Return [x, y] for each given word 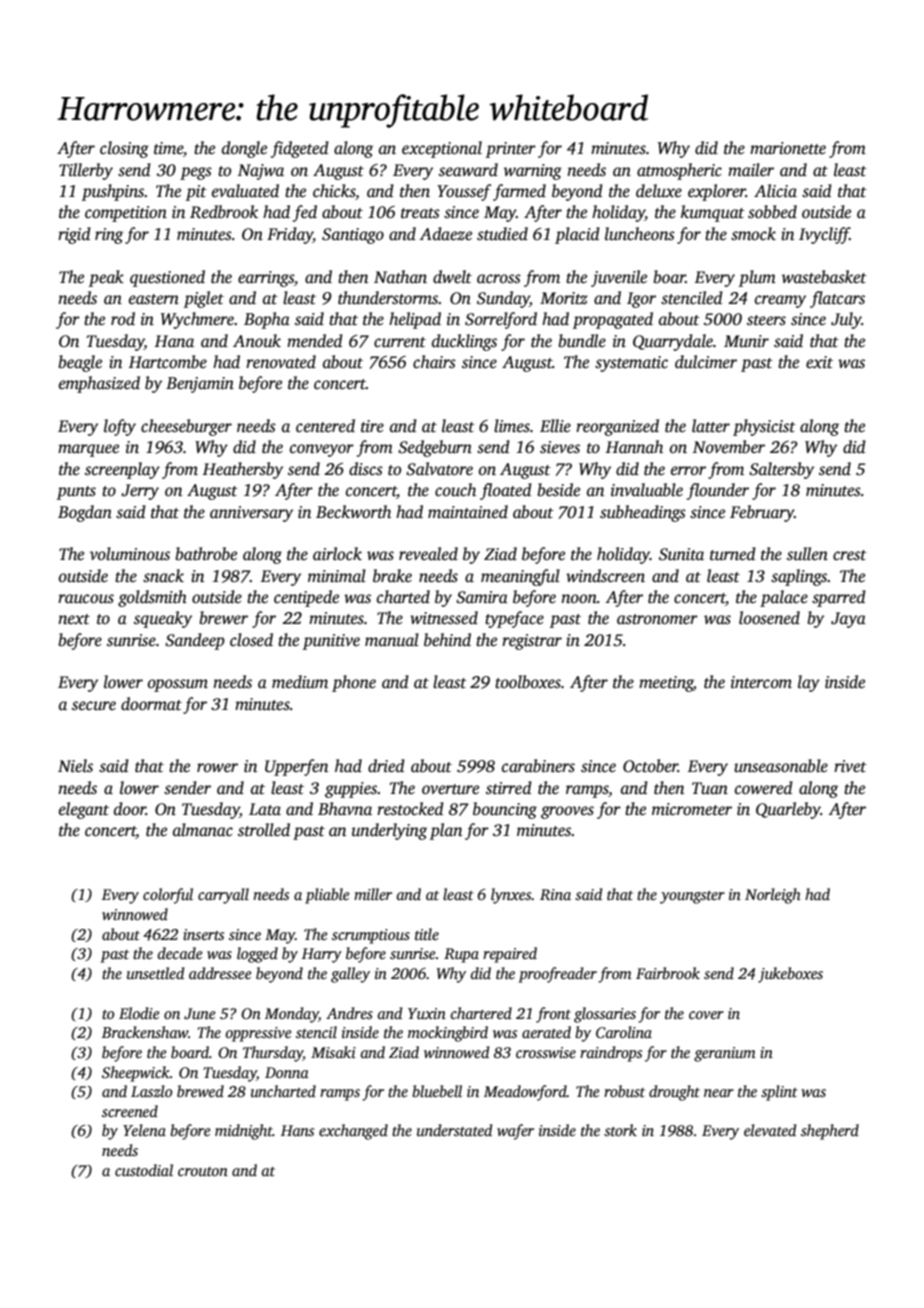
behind [447, 640]
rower [217, 767]
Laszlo [151, 1091]
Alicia [775, 190]
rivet [850, 766]
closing [124, 149]
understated [454, 1130]
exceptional [442, 149]
